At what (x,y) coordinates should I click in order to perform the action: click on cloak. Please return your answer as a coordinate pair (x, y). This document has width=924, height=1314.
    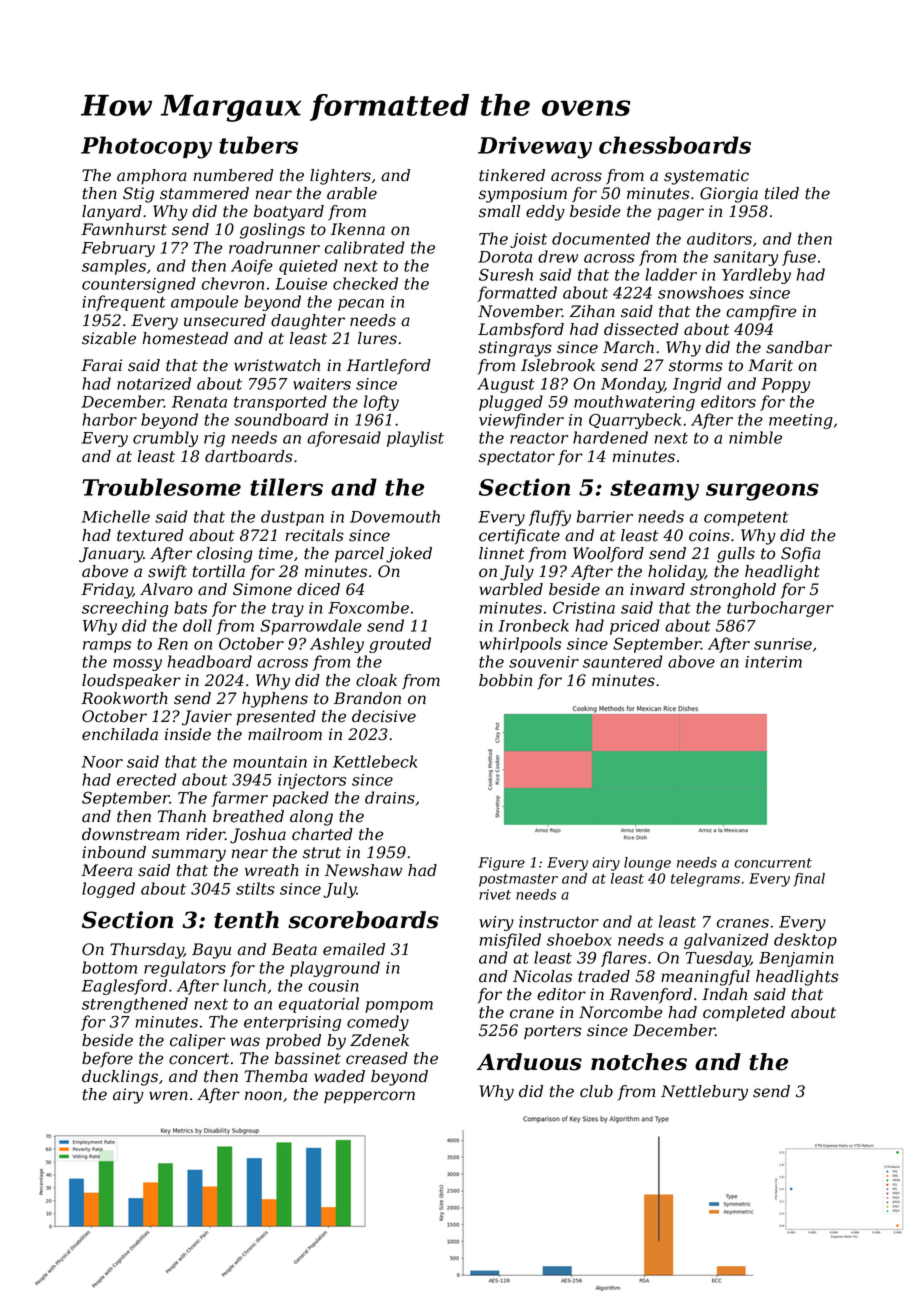
    Looking at the image, I should click on (376, 680).
